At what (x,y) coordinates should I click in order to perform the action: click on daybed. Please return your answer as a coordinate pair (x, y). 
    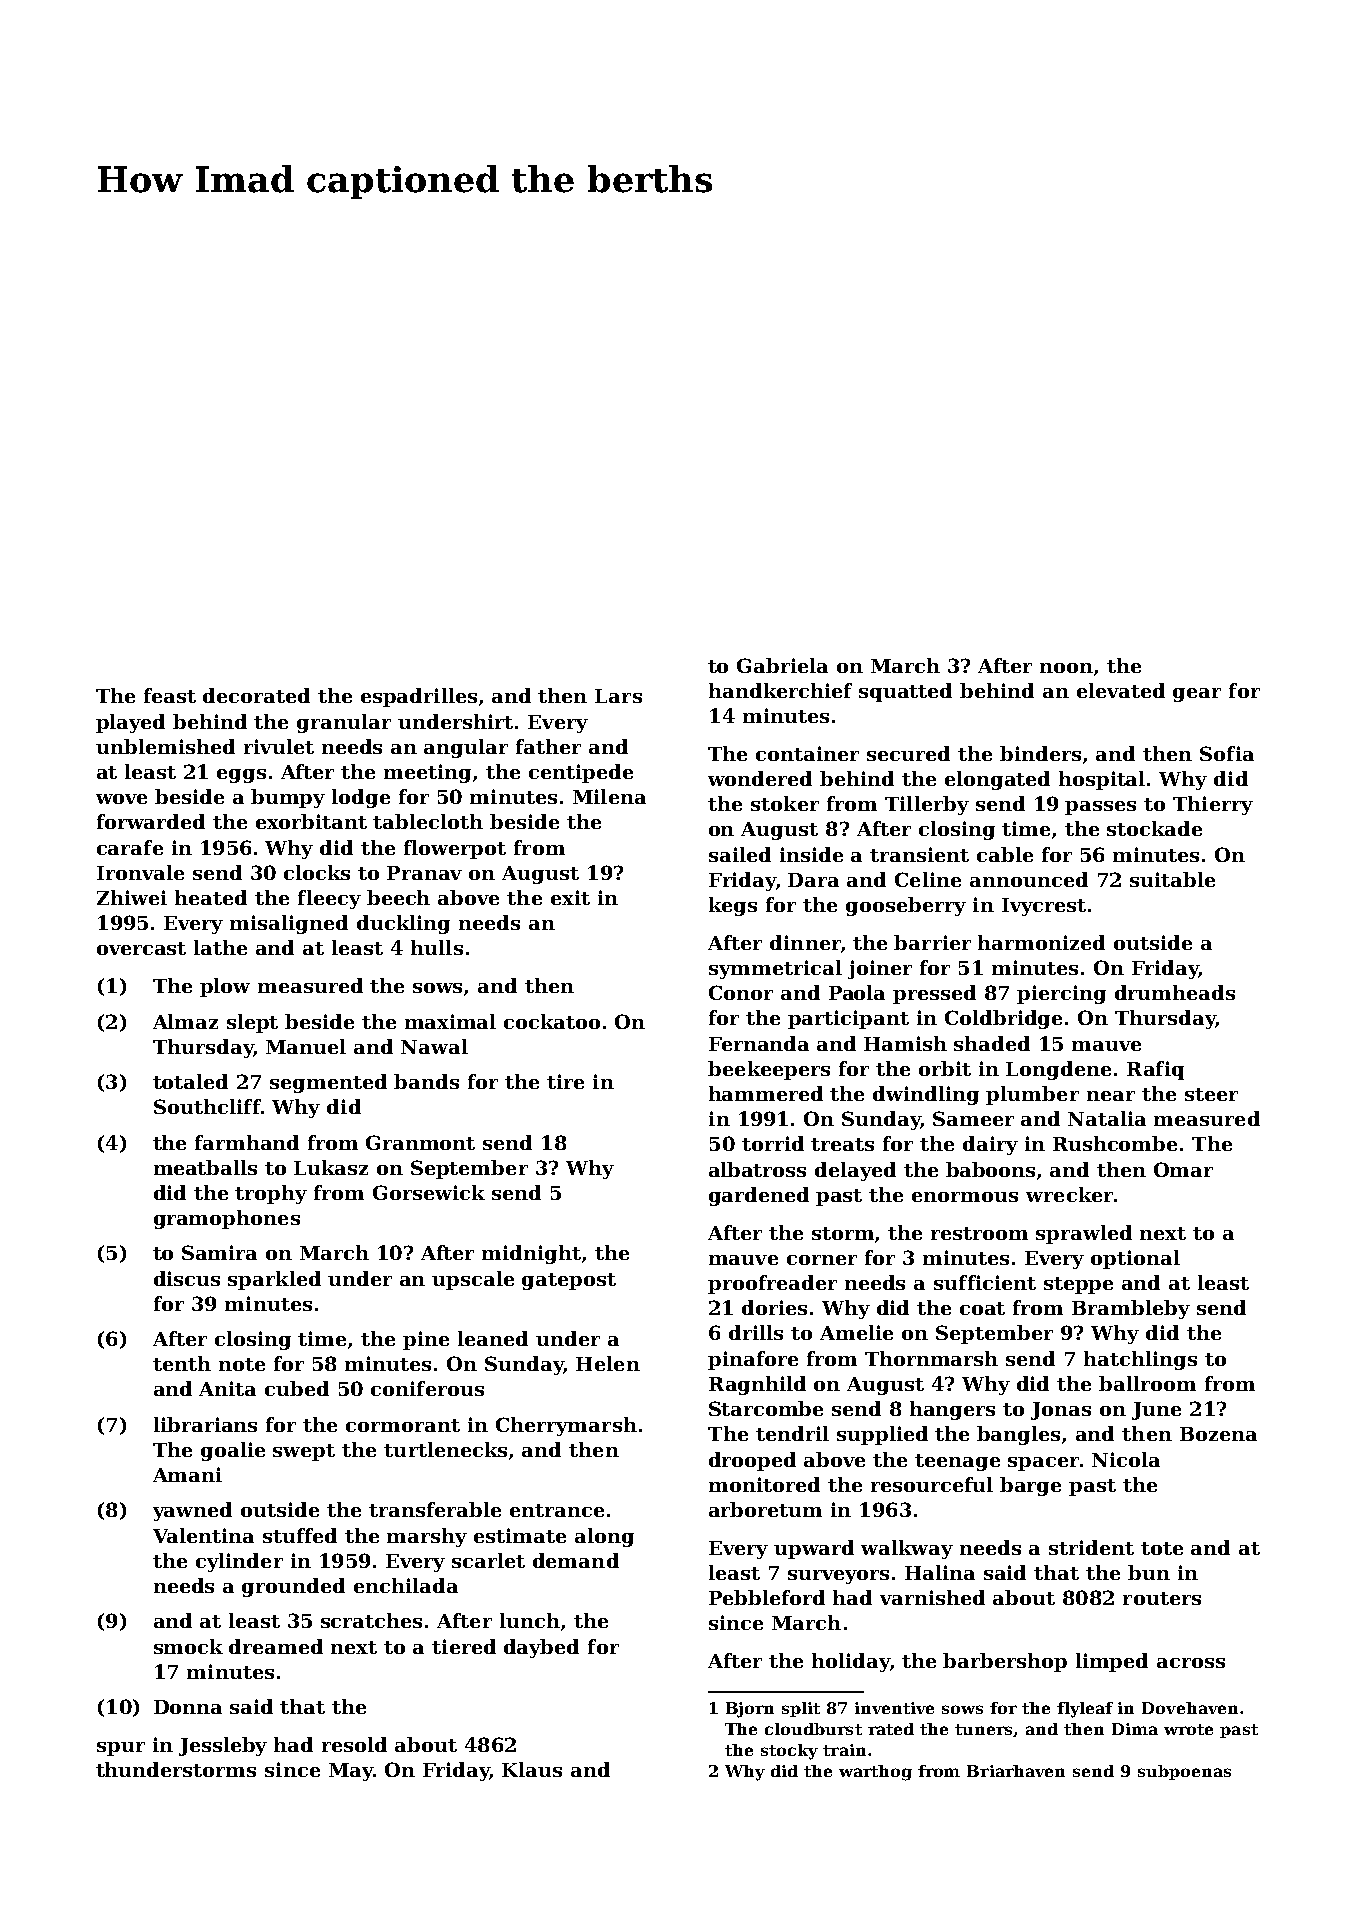
    Looking at the image, I should click on (541, 1648).
